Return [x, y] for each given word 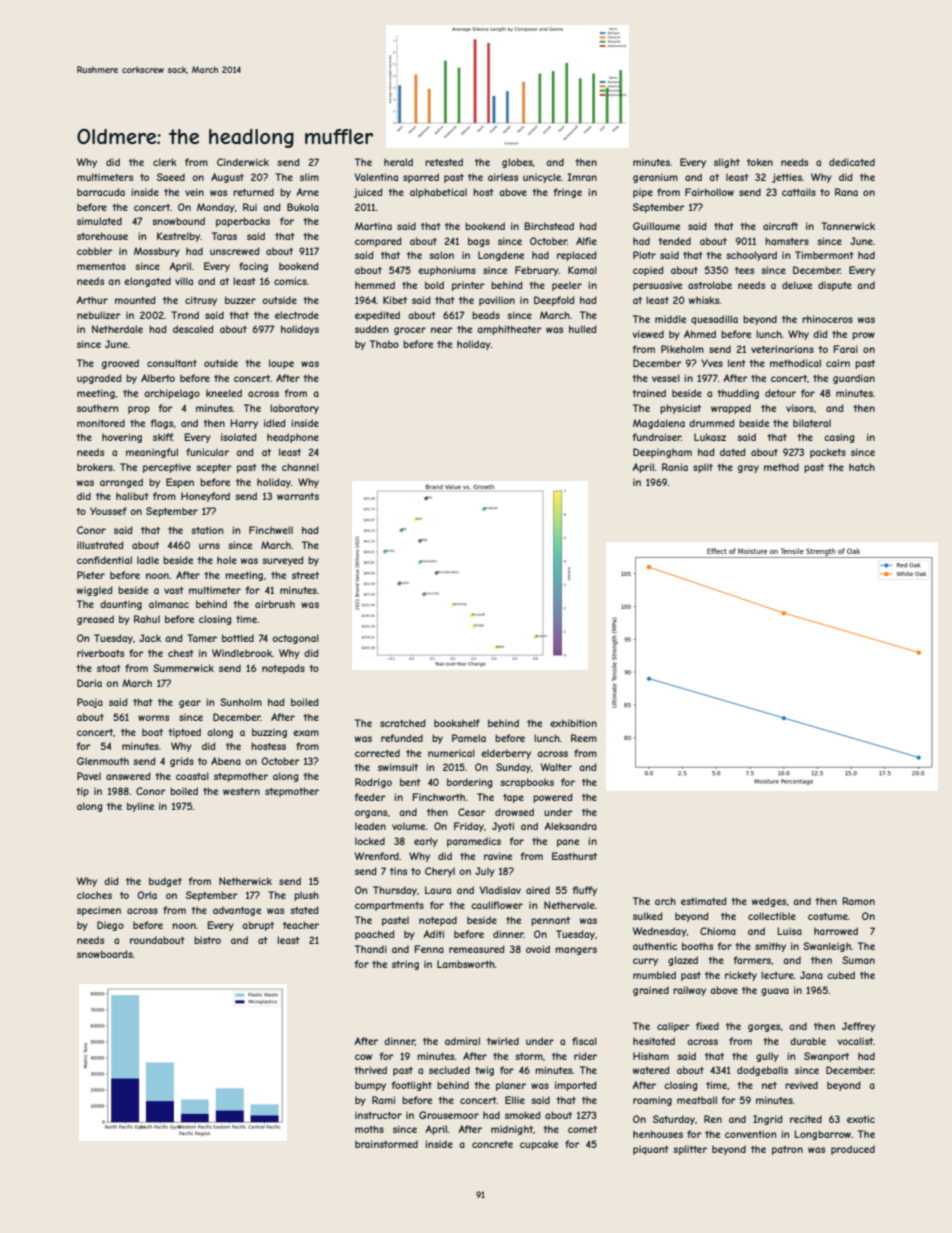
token [760, 162]
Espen [180, 483]
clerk [165, 162]
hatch [862, 467]
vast [173, 590]
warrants [298, 496]
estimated [704, 901]
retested [444, 162]
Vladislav [500, 890]
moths [369, 1129]
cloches [94, 895]
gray [748, 469]
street [305, 575]
